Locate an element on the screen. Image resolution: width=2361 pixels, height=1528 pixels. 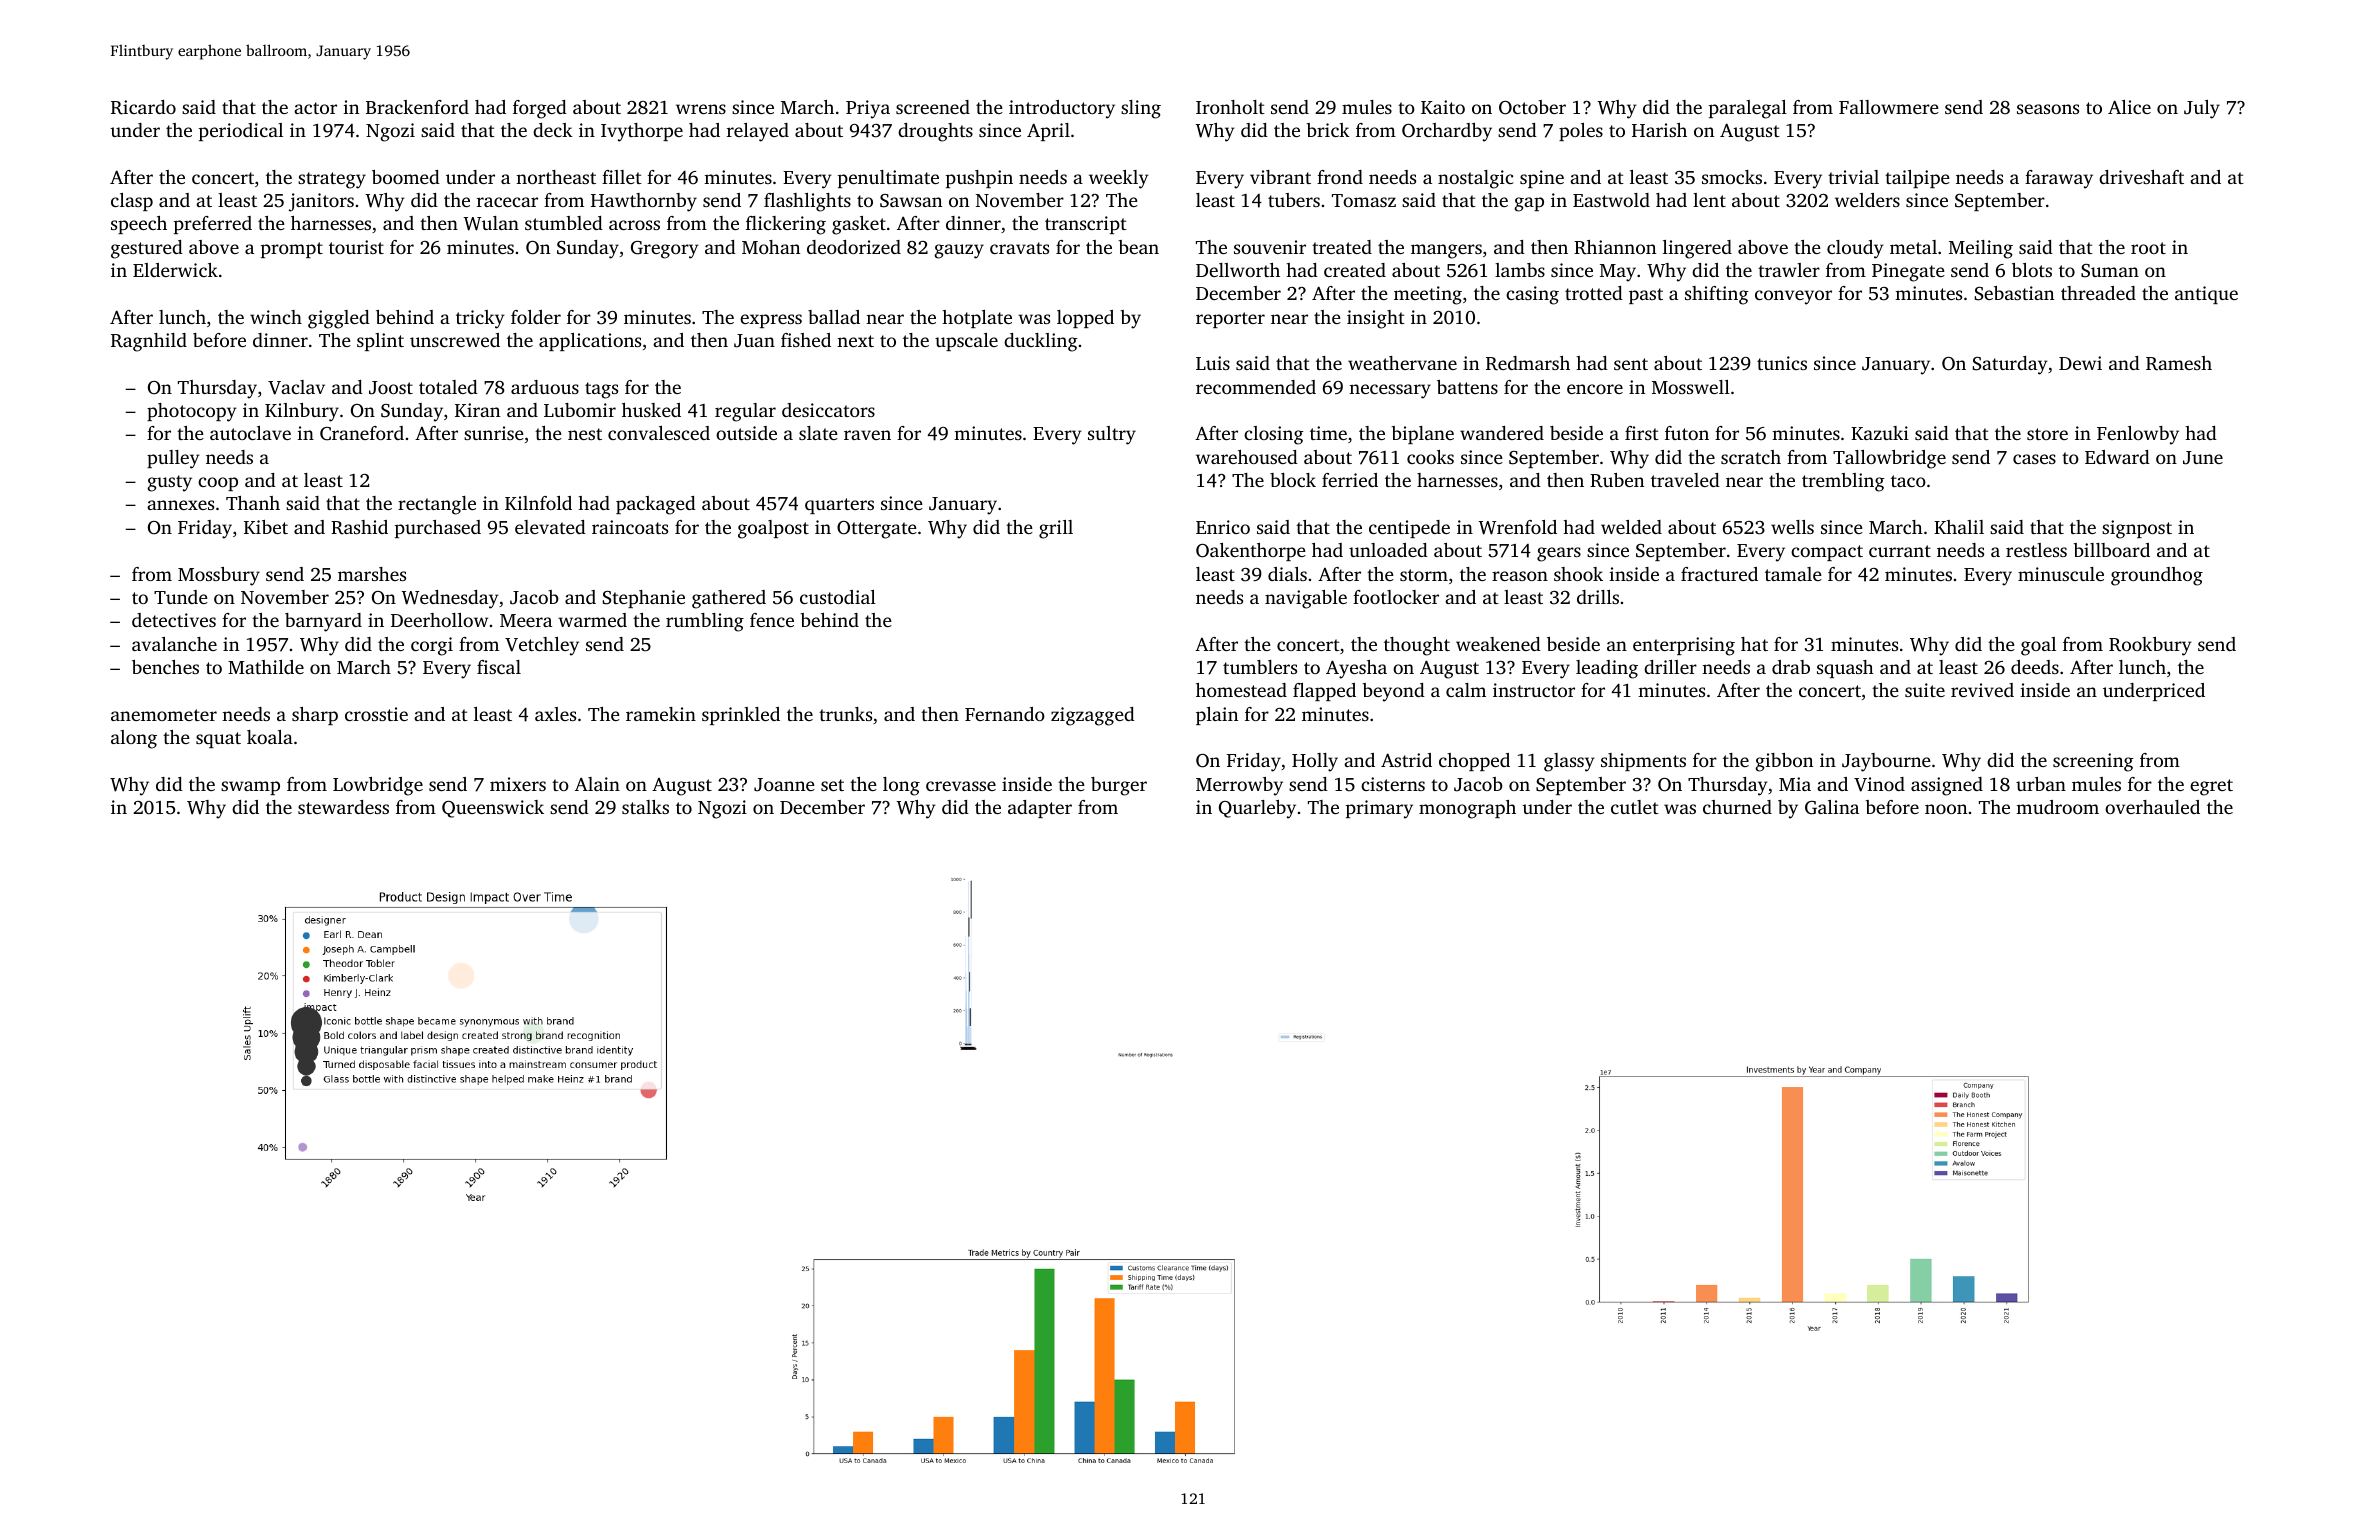
signpost is located at coordinates (2137, 529).
